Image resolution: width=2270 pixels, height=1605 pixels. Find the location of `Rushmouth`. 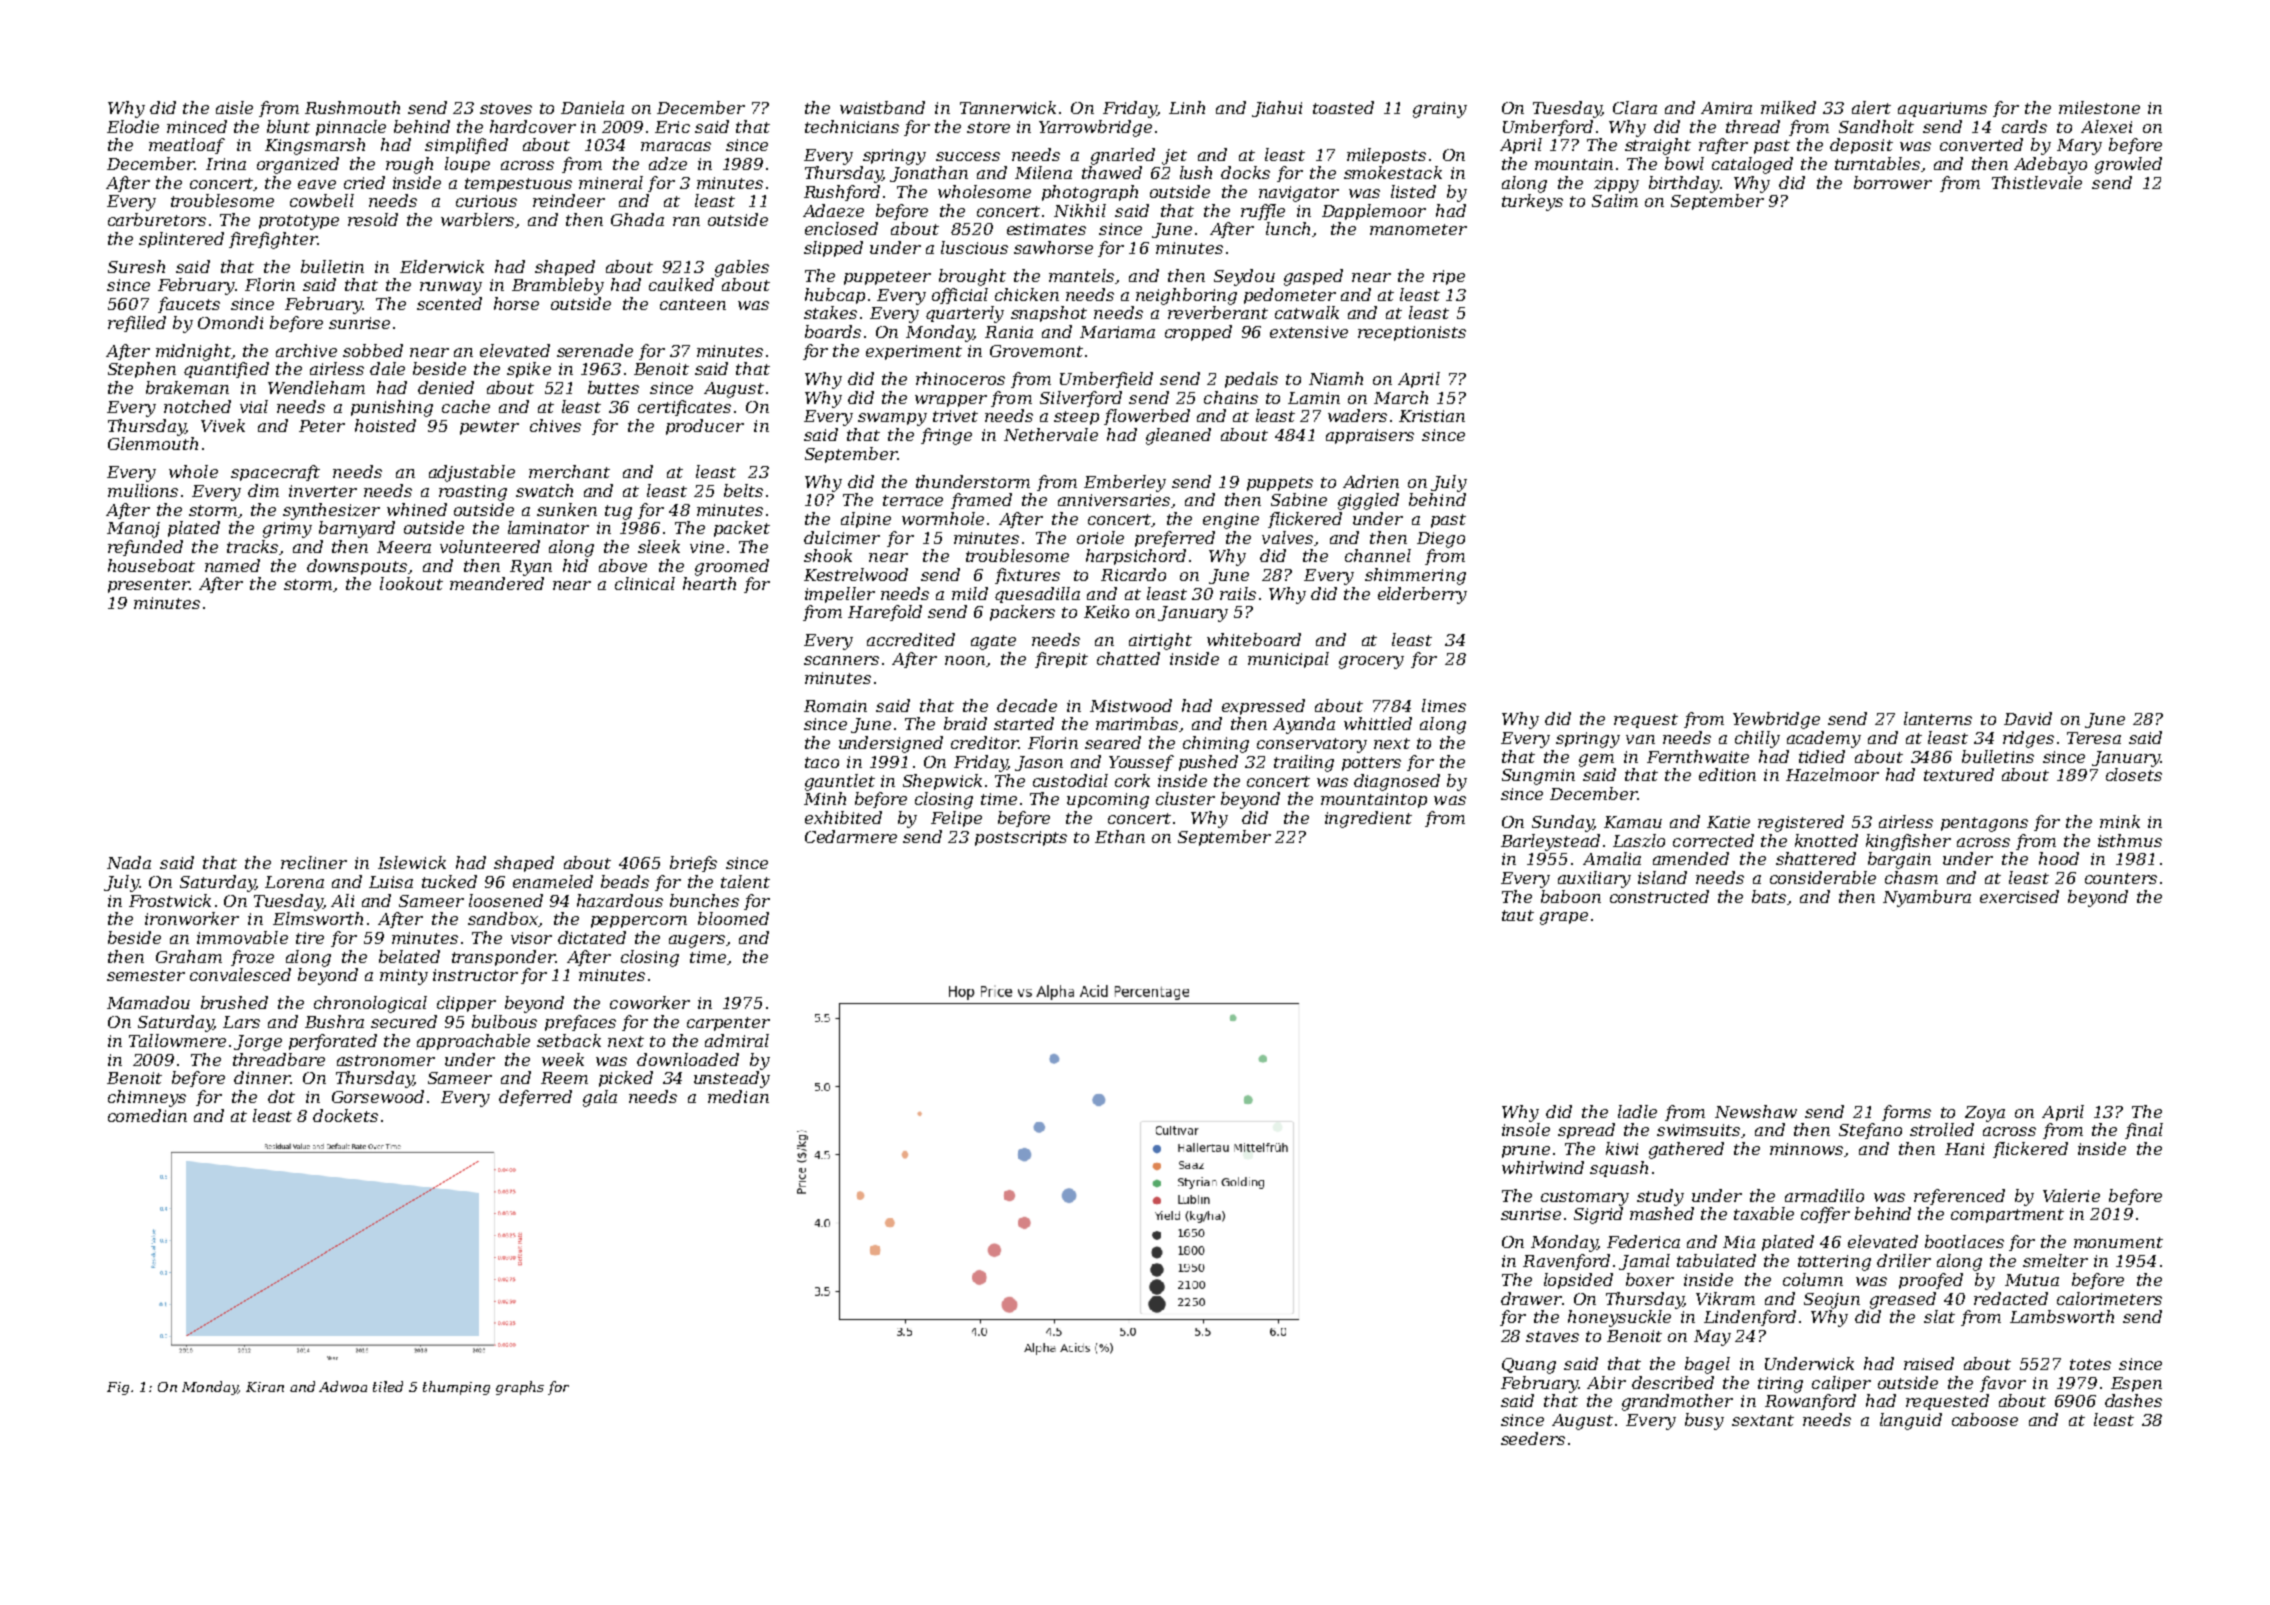

Rushmouth is located at coordinates (352, 107).
